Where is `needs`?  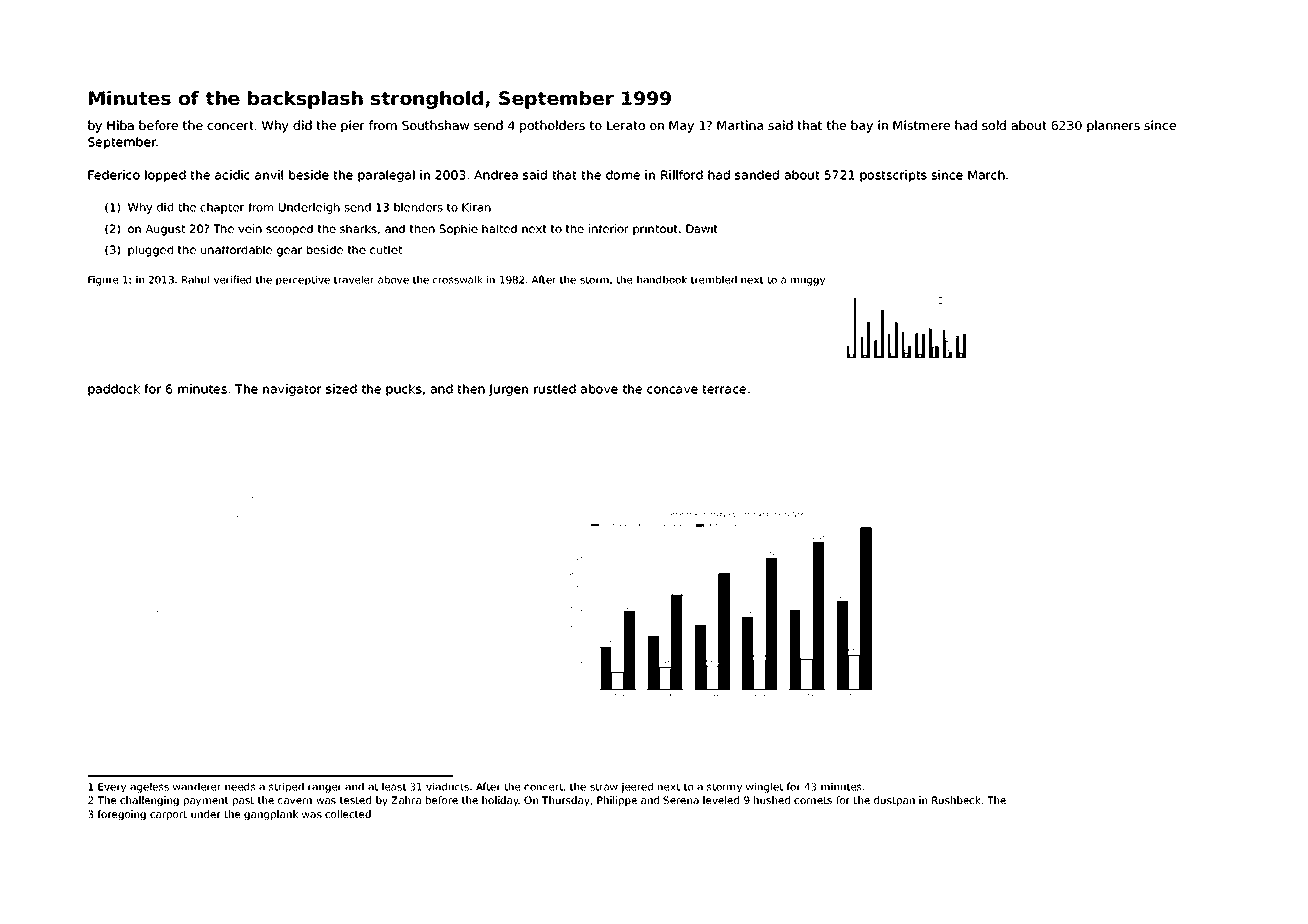
needs is located at coordinates (240, 786).
